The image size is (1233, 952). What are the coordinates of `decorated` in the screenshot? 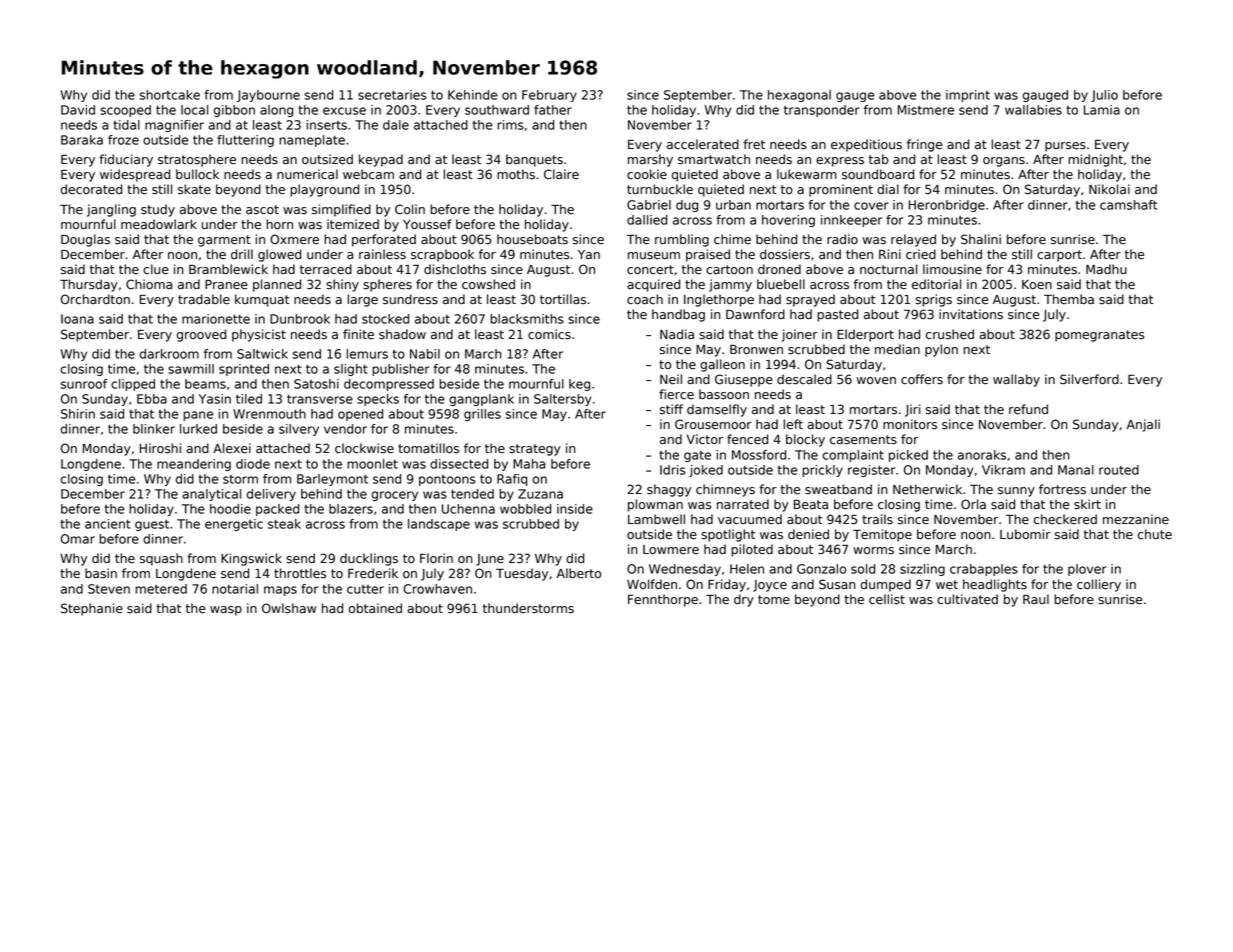 It's located at (91, 189).
